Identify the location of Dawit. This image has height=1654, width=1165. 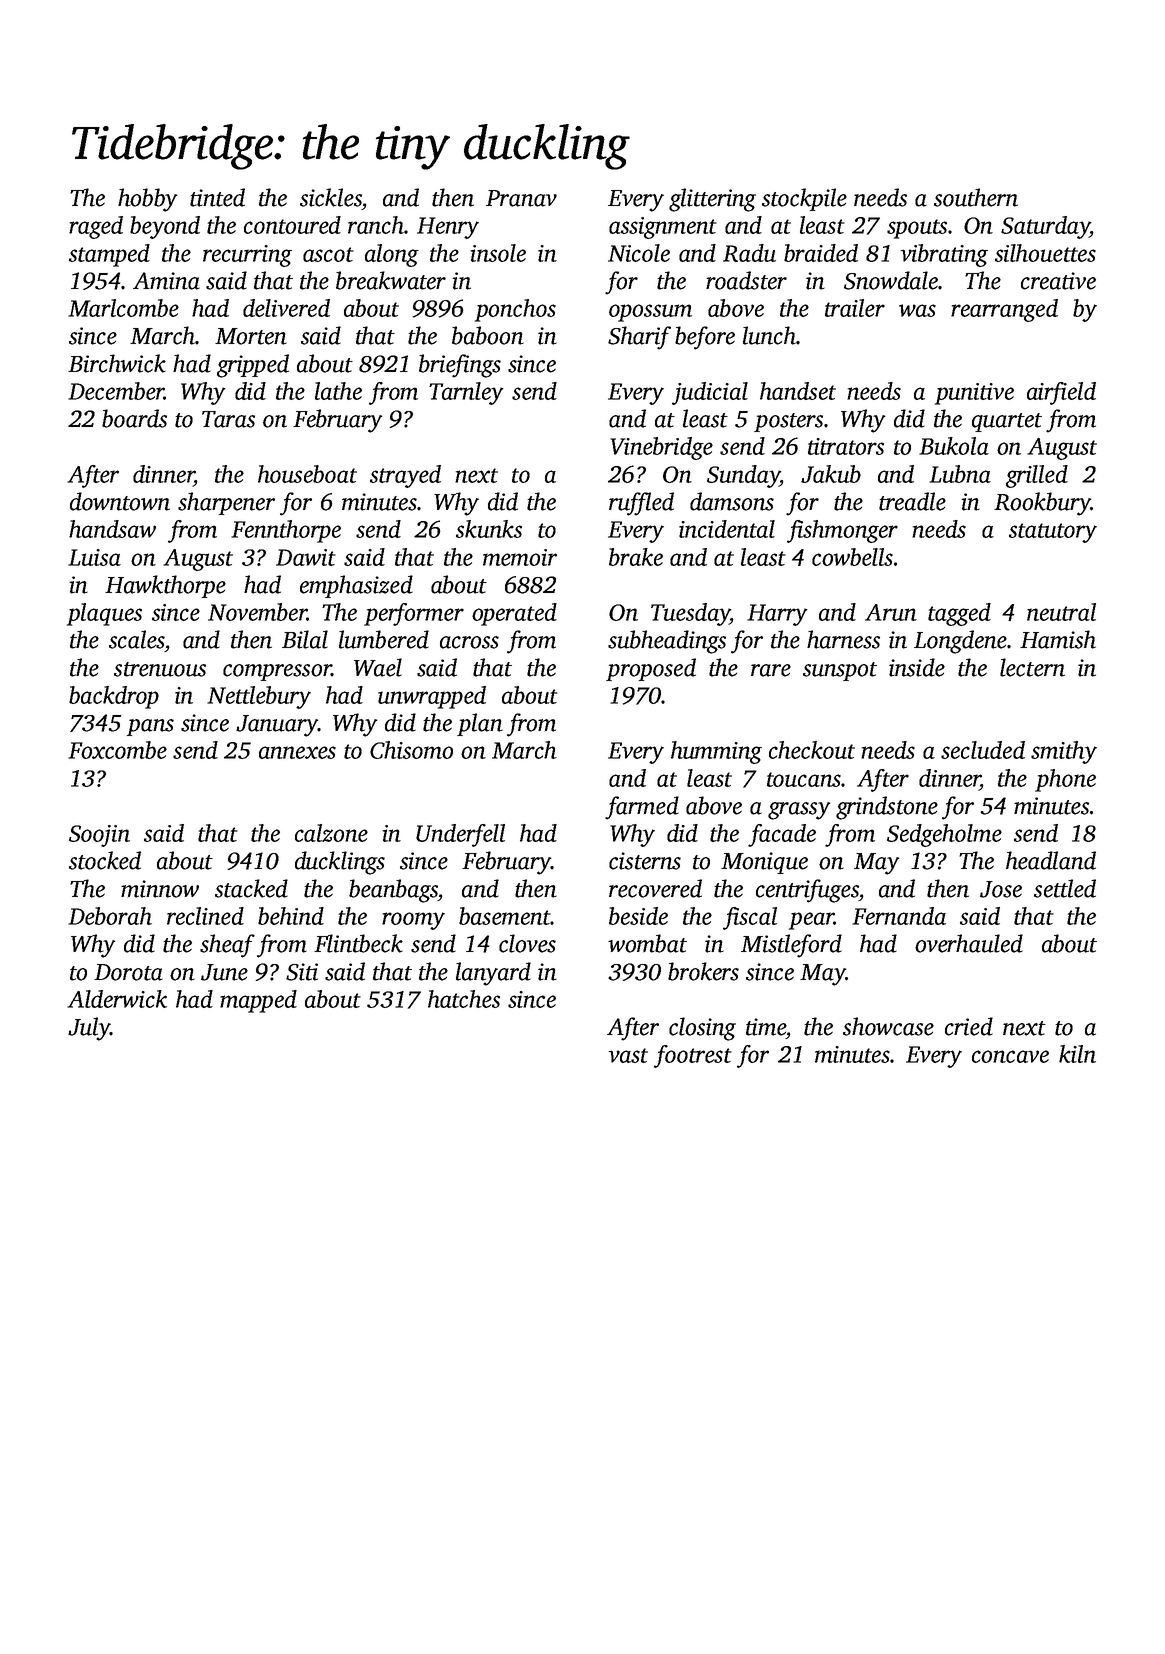
(306, 557).
